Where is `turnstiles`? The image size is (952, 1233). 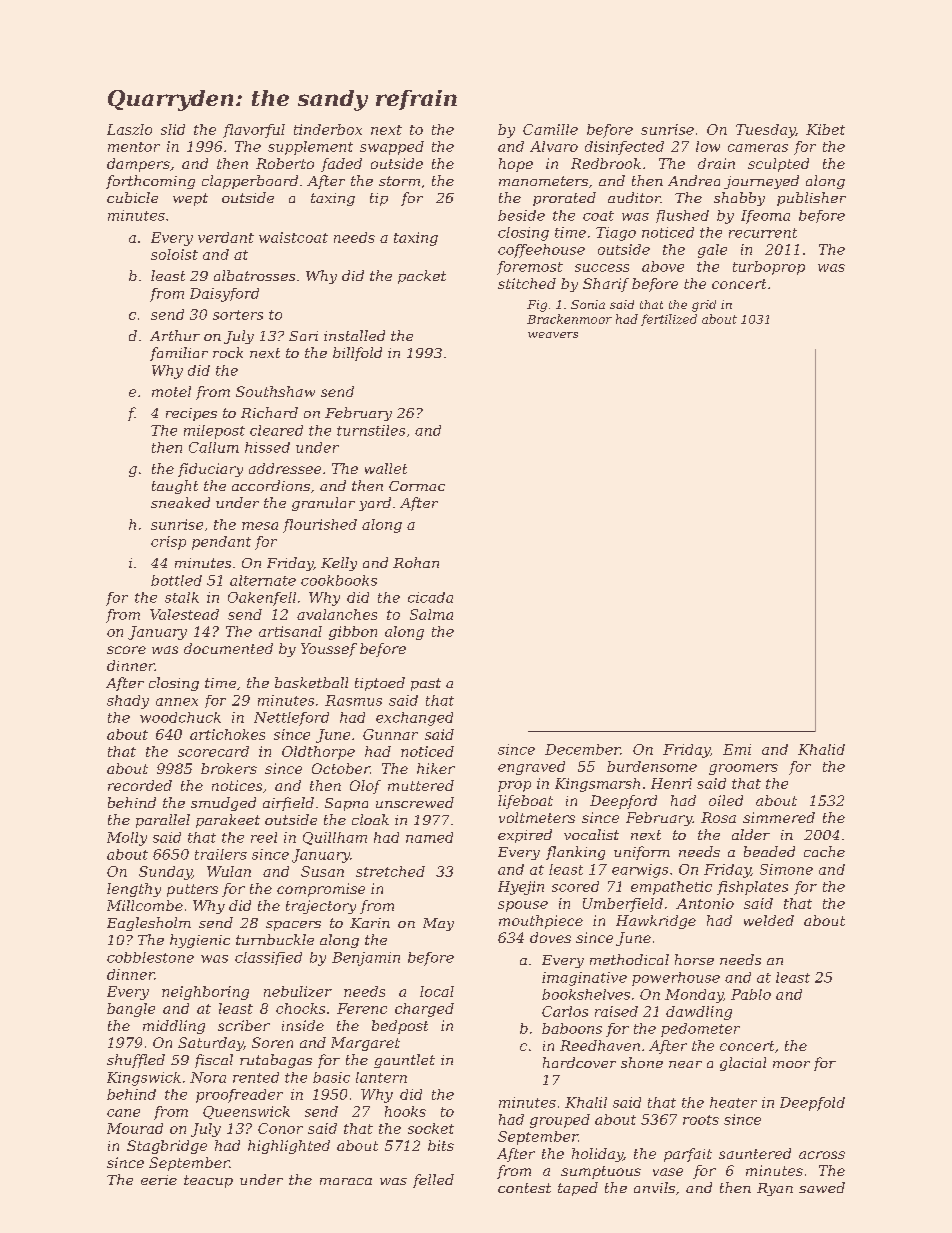
turnstiles is located at coordinates (371, 430).
